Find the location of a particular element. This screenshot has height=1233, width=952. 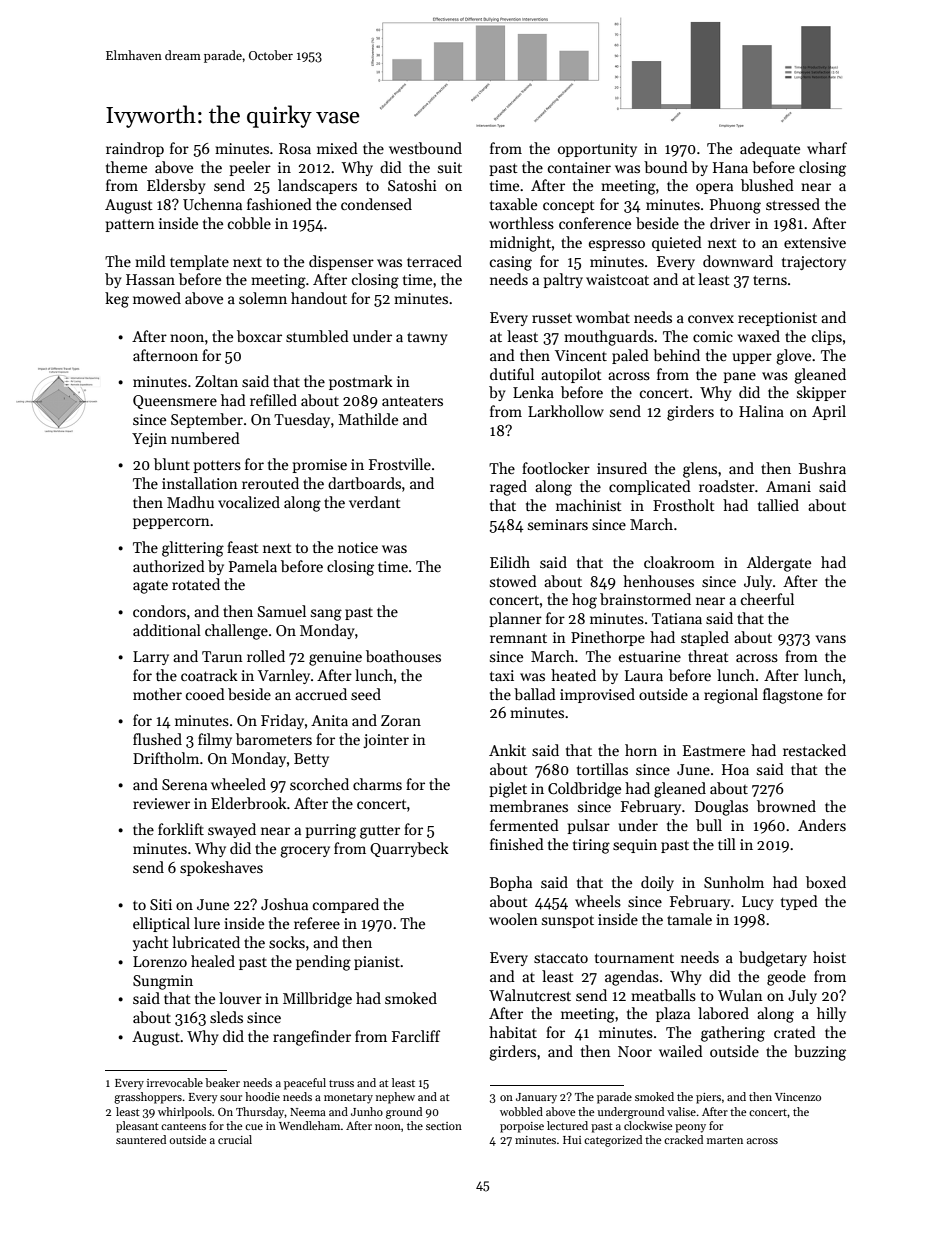

solemn is located at coordinates (263, 298).
